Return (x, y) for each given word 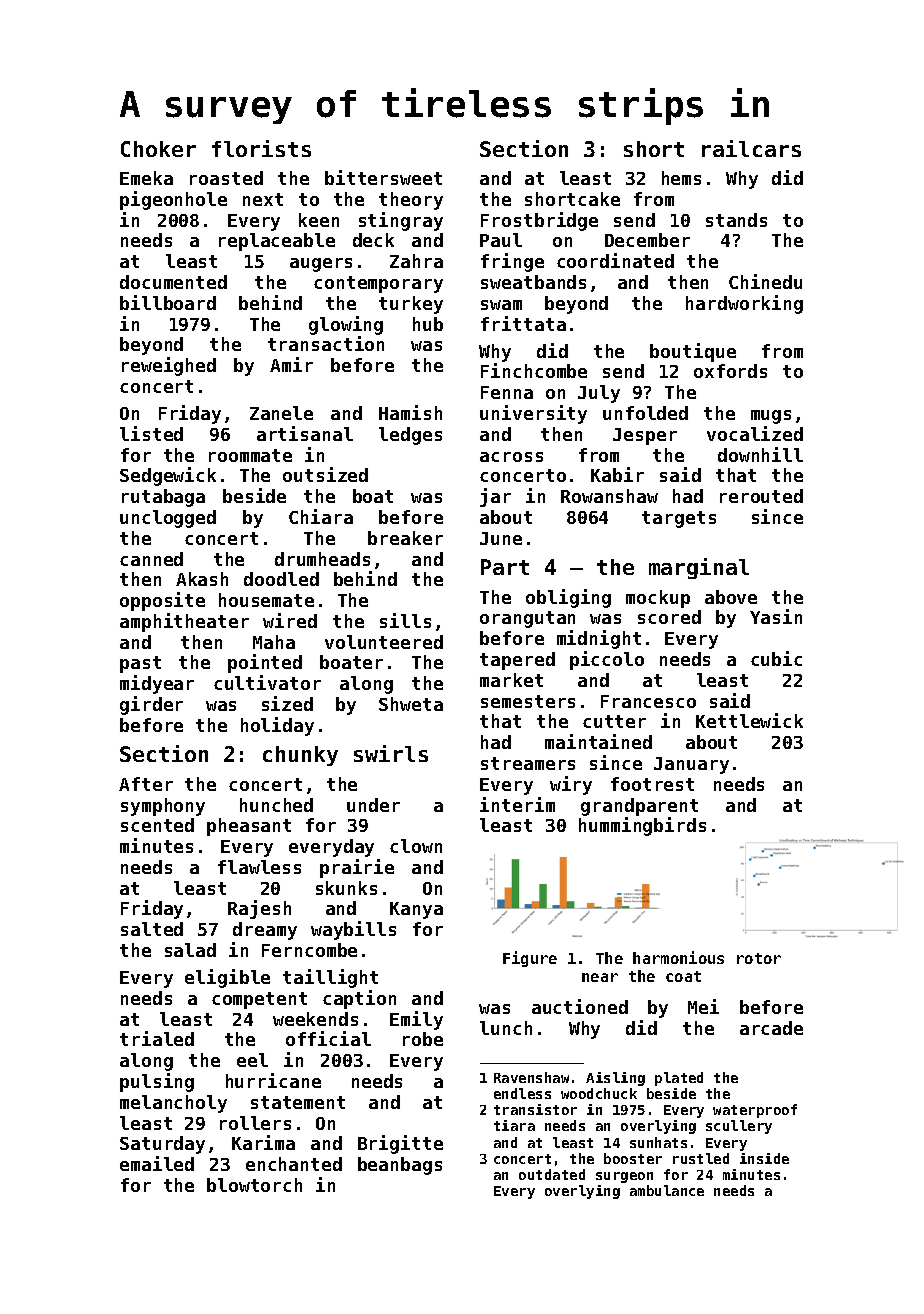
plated (679, 1079)
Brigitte (400, 1144)
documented (173, 282)
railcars (751, 148)
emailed (157, 1163)
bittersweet (383, 177)
